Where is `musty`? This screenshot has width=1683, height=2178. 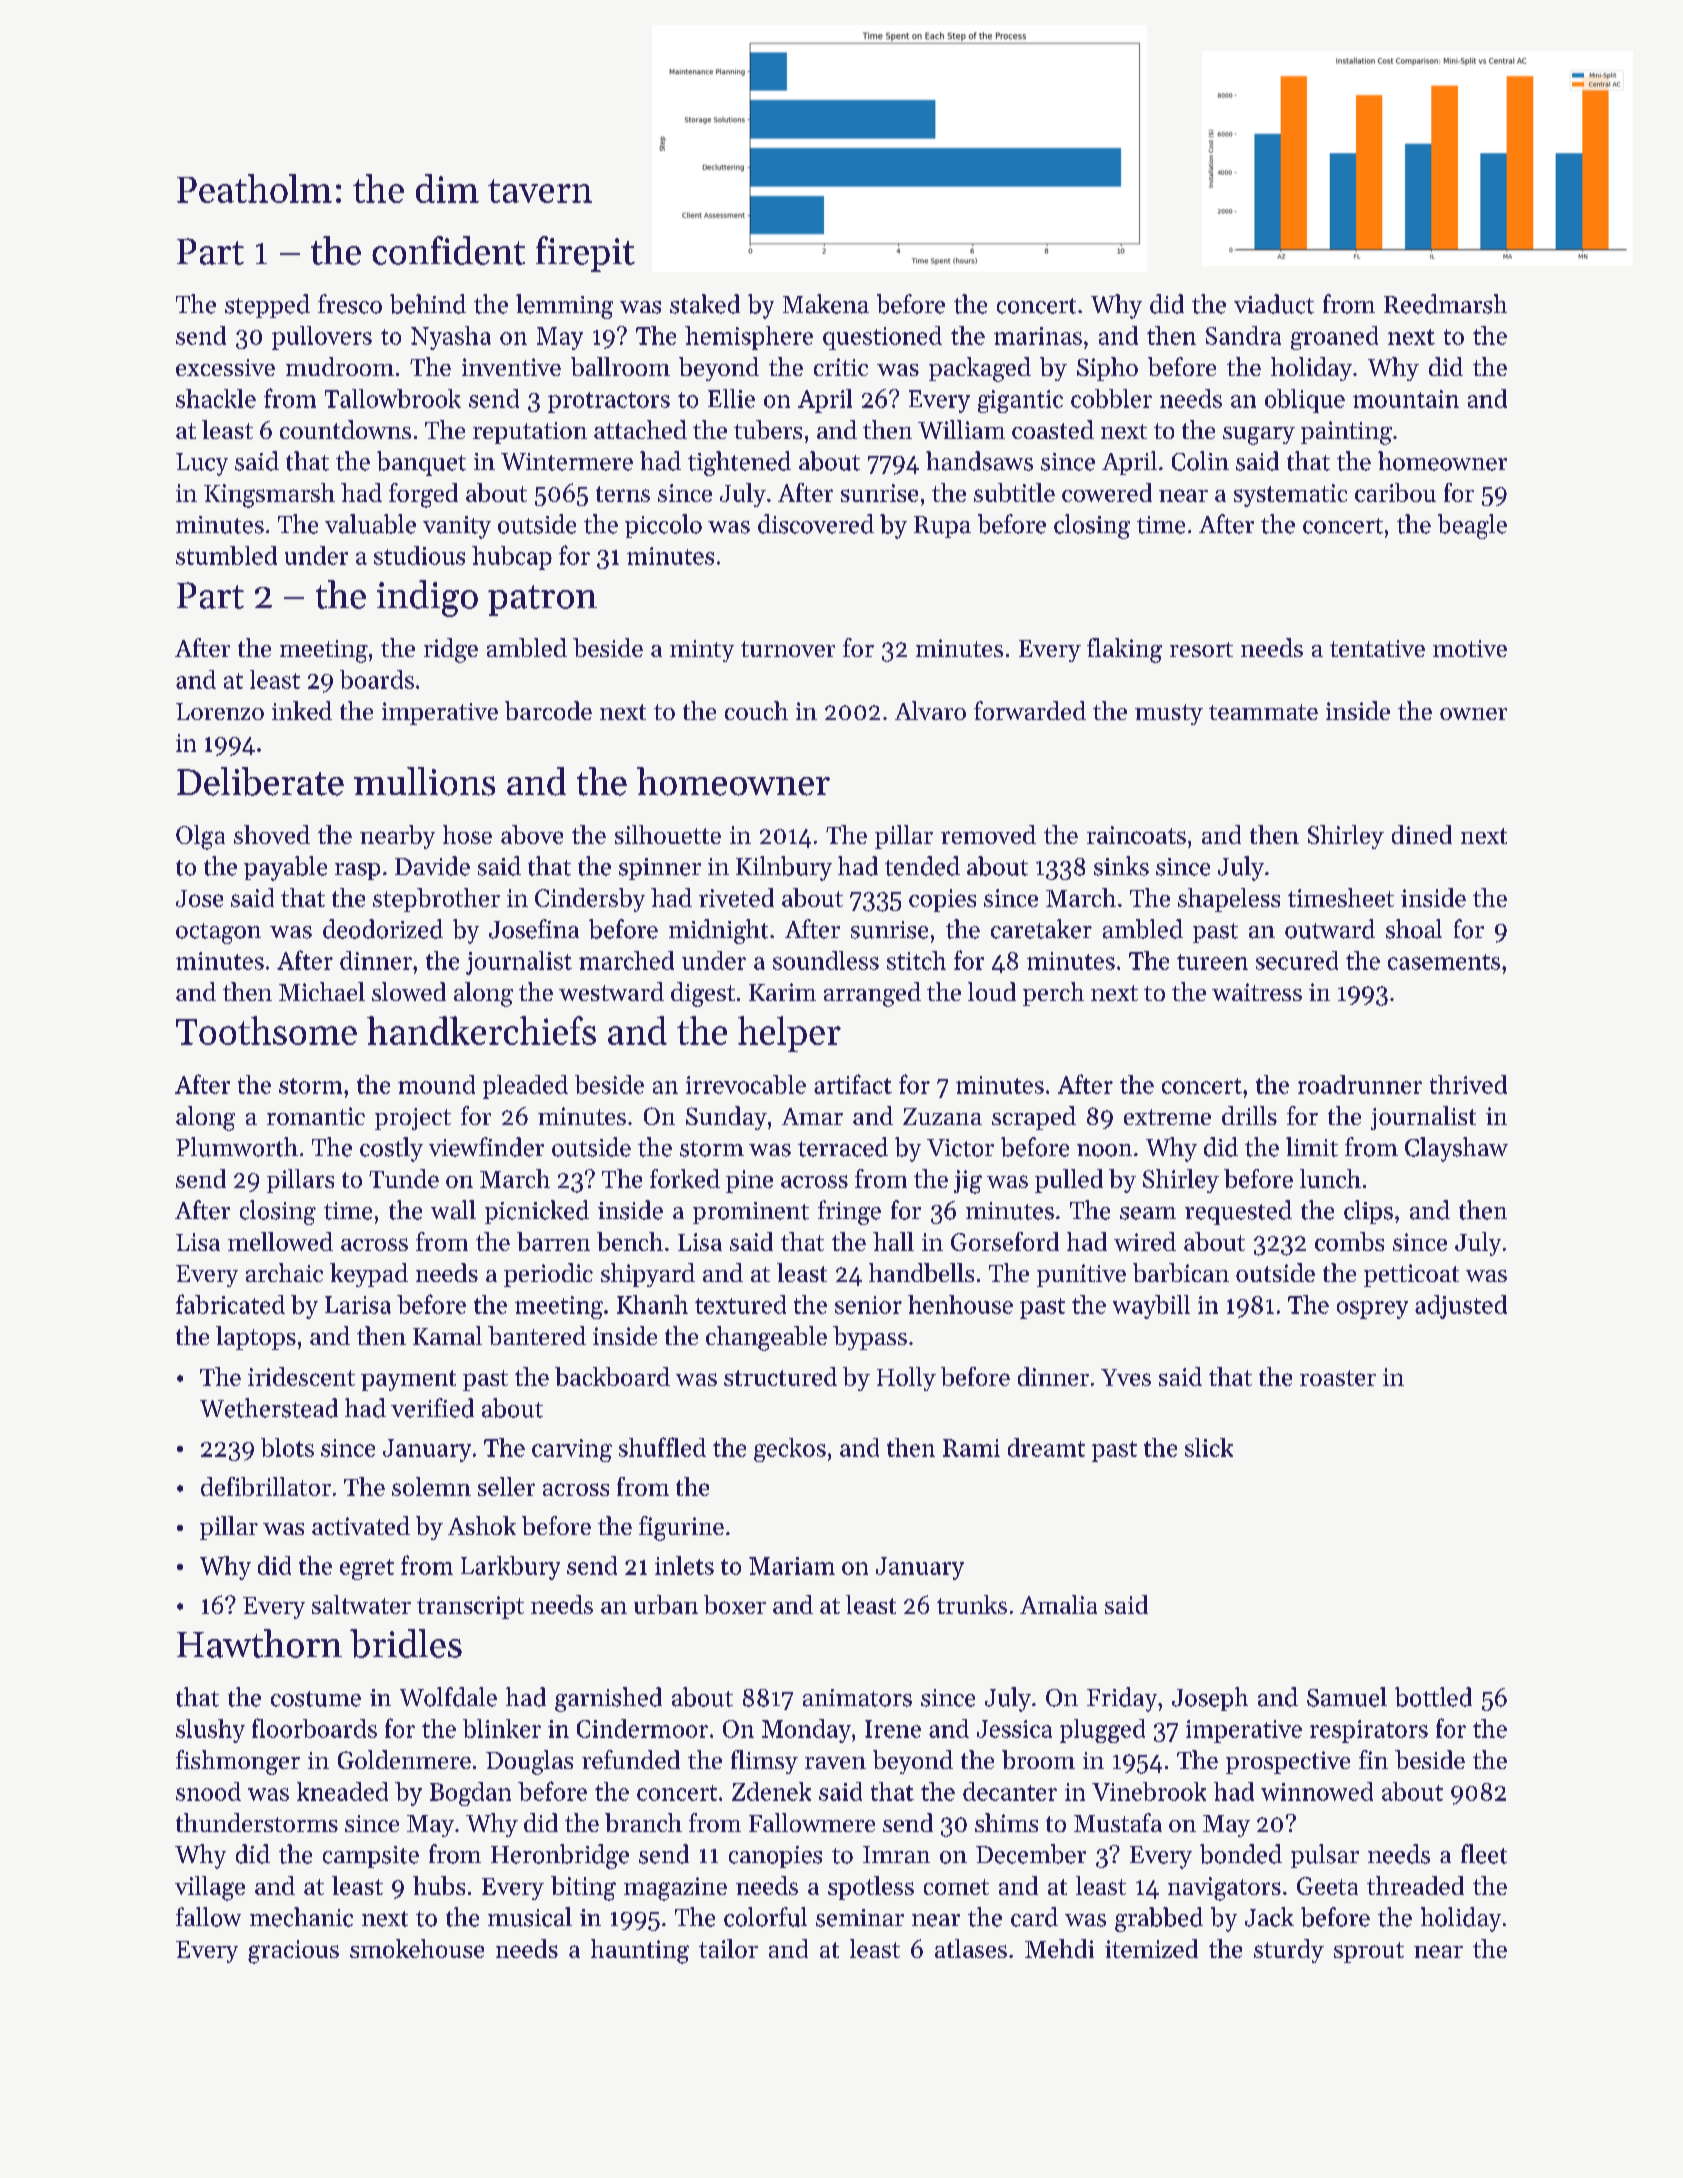
musty is located at coordinates (1169, 714).
